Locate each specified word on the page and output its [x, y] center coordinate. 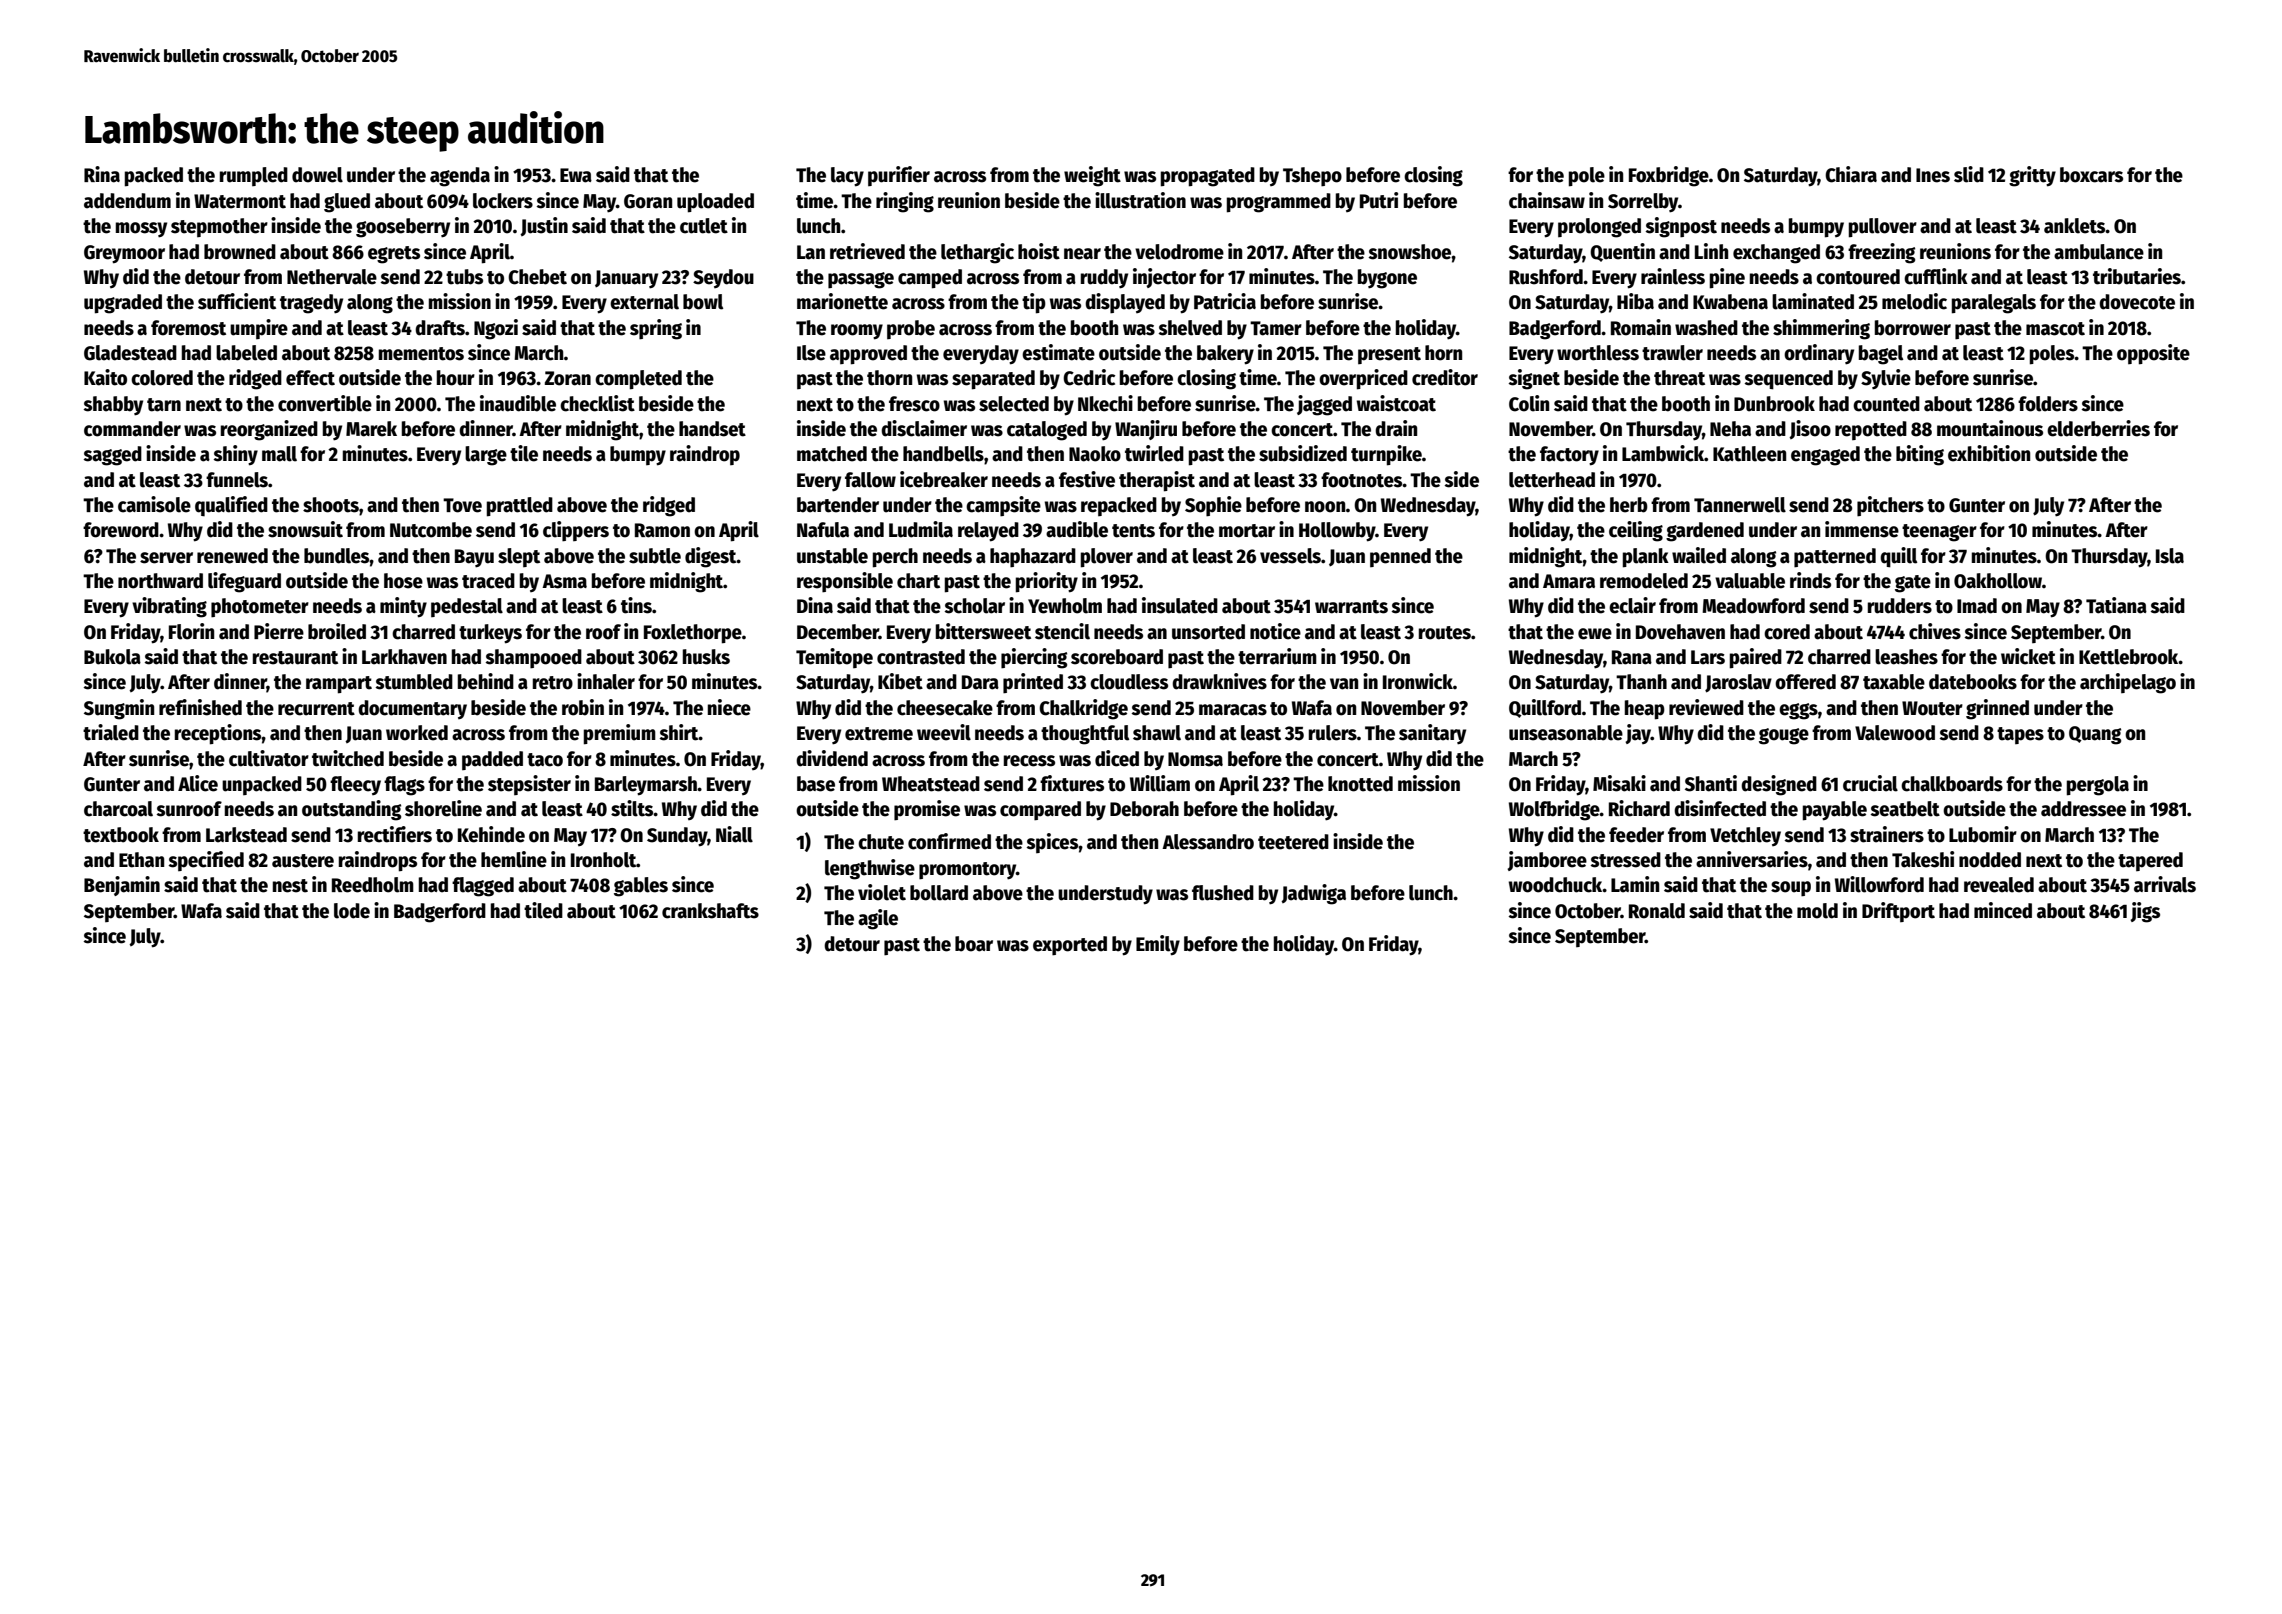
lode [352, 911]
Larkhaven [404, 657]
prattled [520, 507]
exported [1070, 946]
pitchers [1890, 506]
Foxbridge [1669, 176]
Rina [102, 174]
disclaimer [924, 428]
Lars [1708, 657]
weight [1092, 176]
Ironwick [1418, 681]
